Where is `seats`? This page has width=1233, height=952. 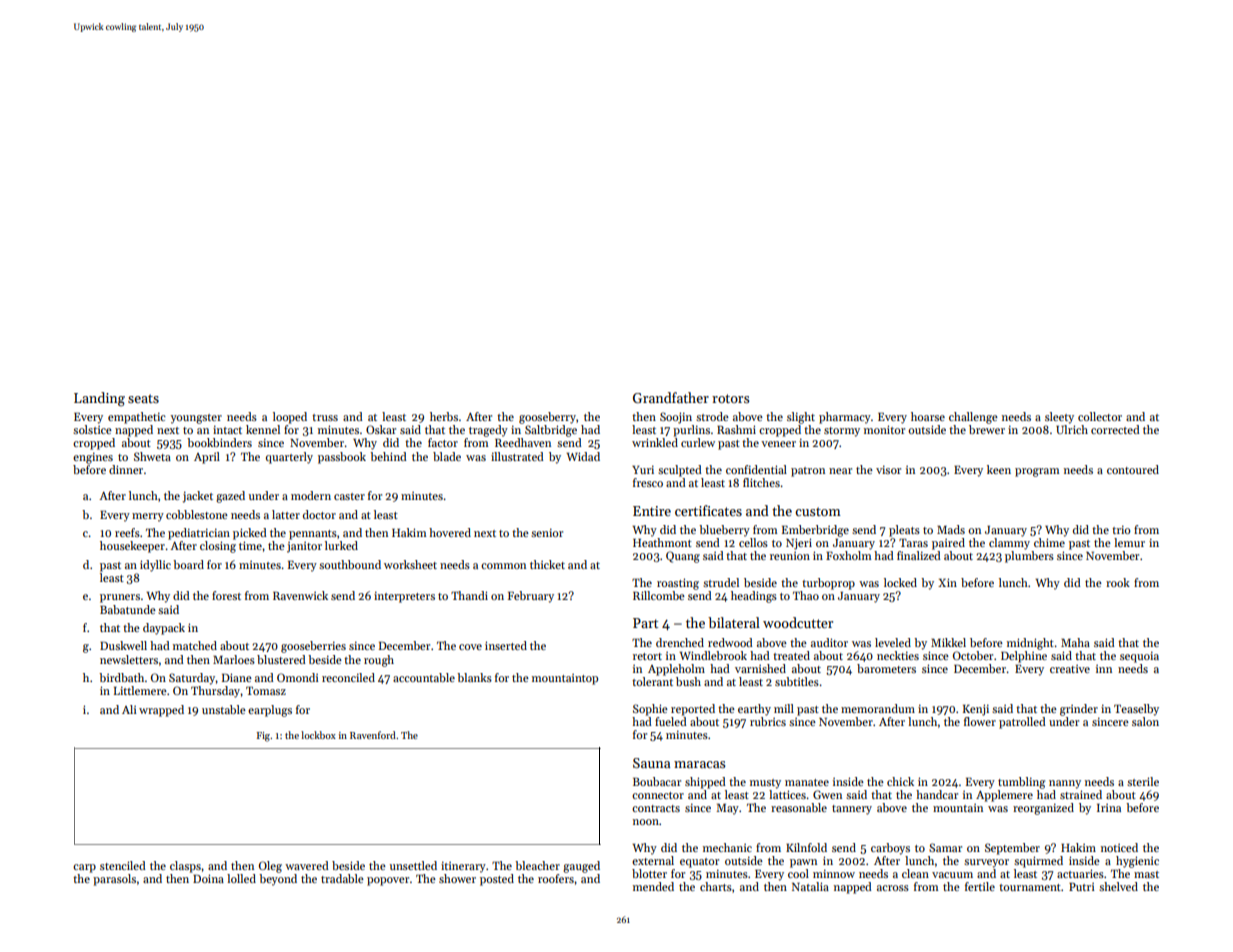 seats is located at coordinates (143, 398).
